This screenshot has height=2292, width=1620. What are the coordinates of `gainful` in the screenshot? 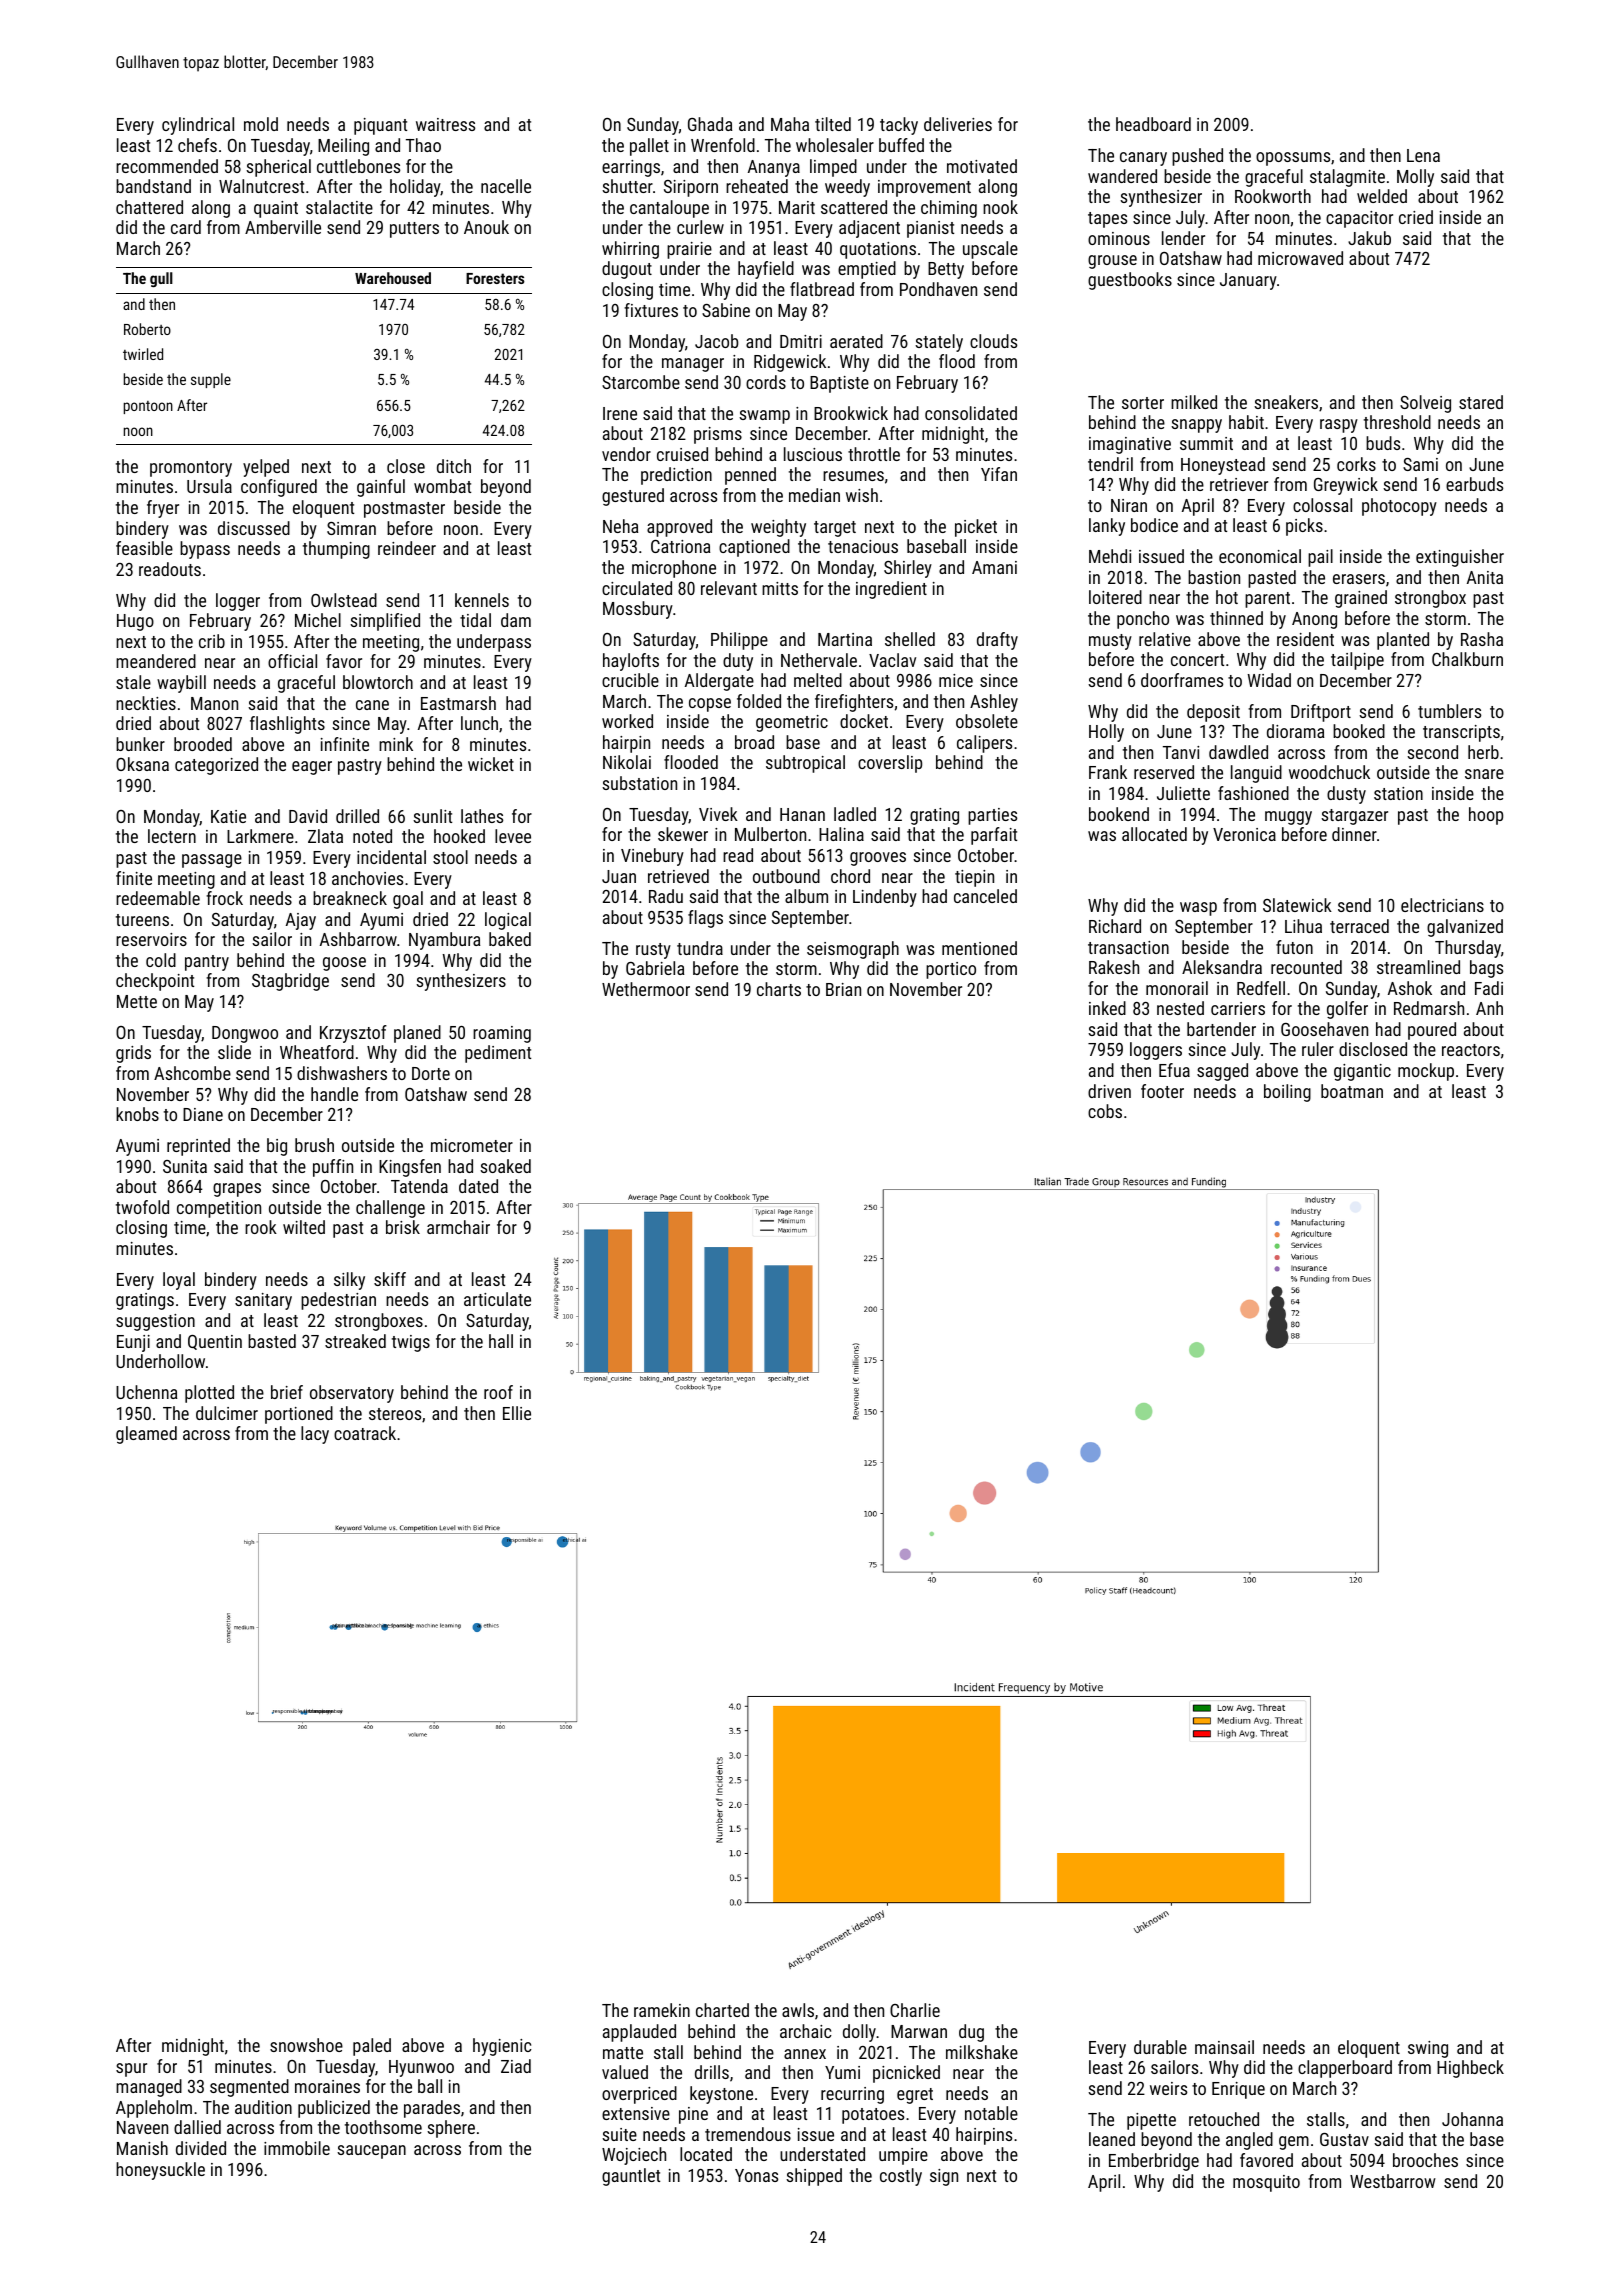 It's located at (381, 488).
